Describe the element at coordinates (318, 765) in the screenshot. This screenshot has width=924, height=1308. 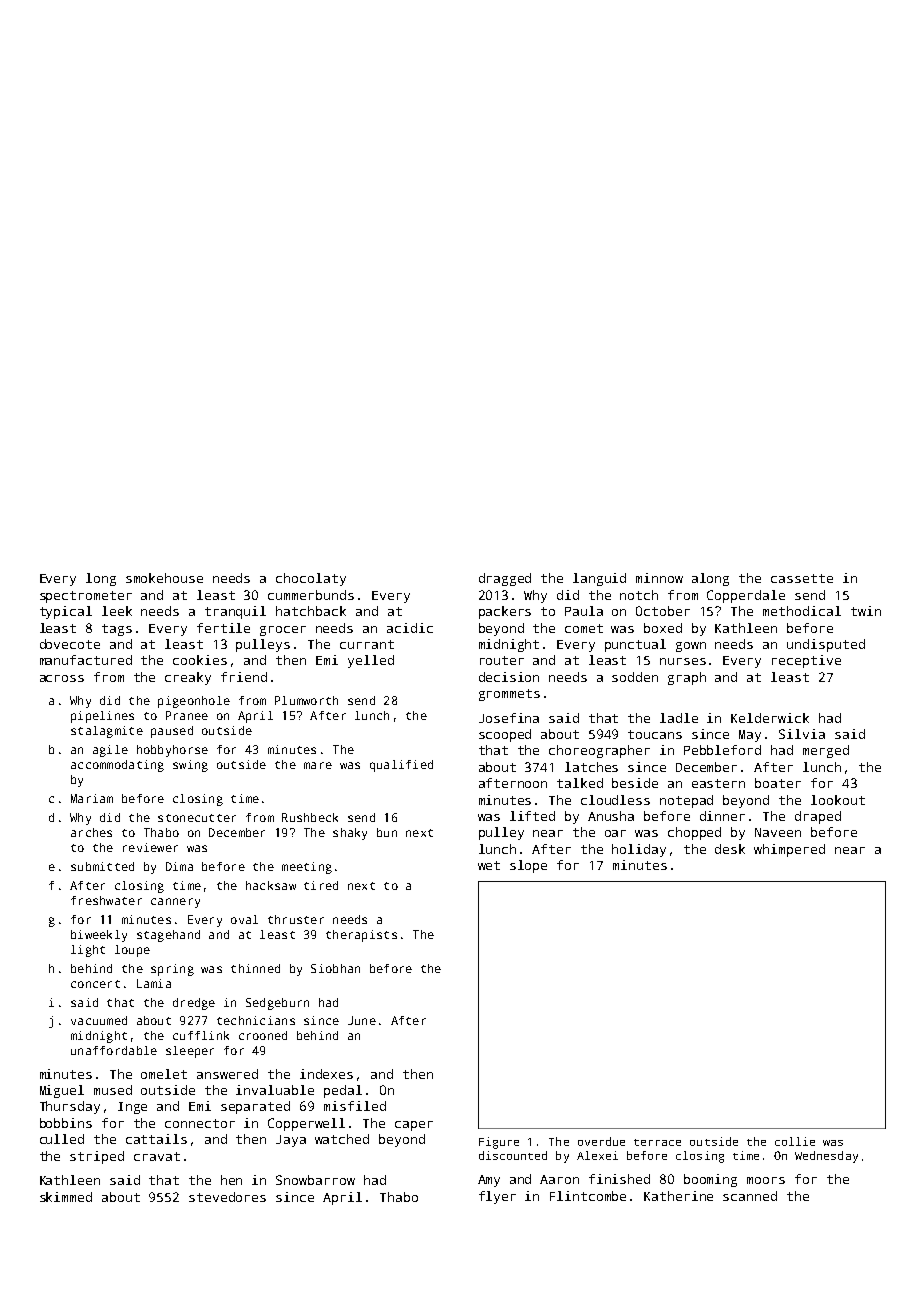
I see `mare` at that location.
